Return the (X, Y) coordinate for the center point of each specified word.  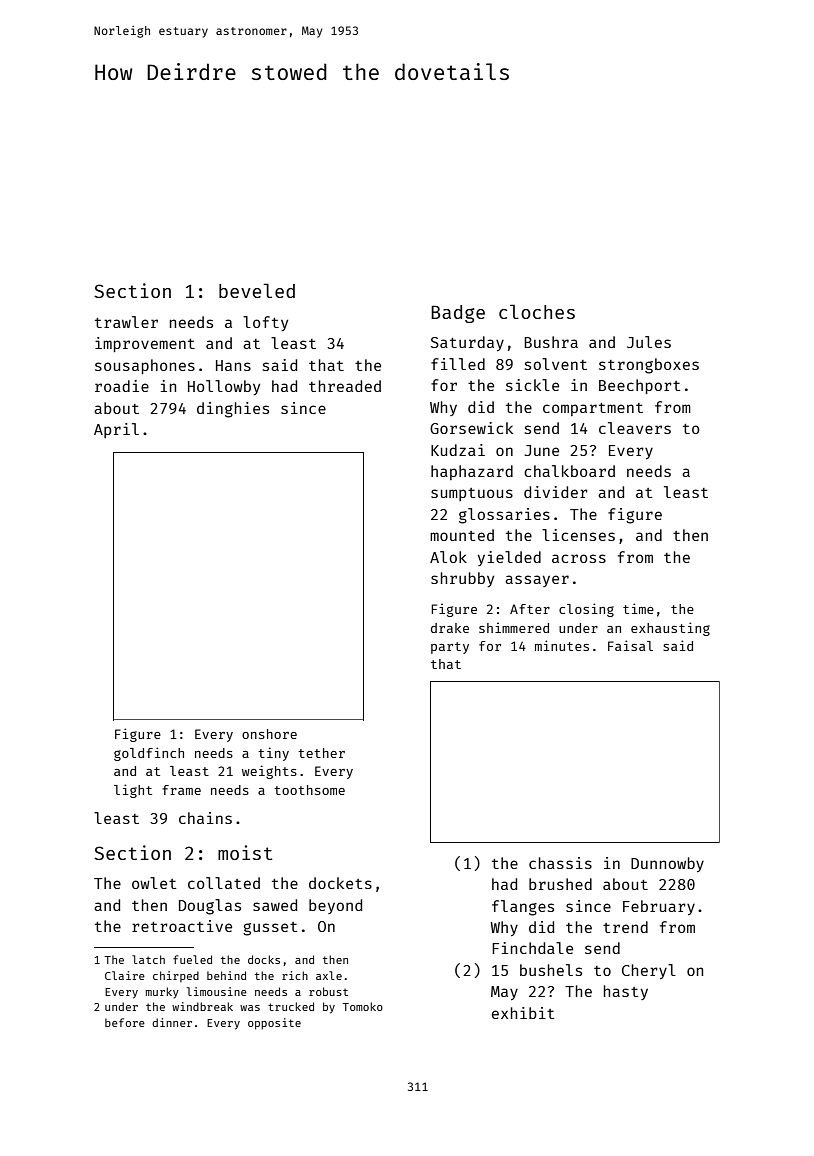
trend (625, 927)
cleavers (635, 428)
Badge (458, 314)
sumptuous (472, 494)
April (116, 430)
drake (450, 628)
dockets (340, 883)
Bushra (551, 342)
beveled (257, 290)
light (133, 791)
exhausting (670, 629)
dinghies (233, 410)
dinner (172, 1022)
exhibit (523, 1013)
